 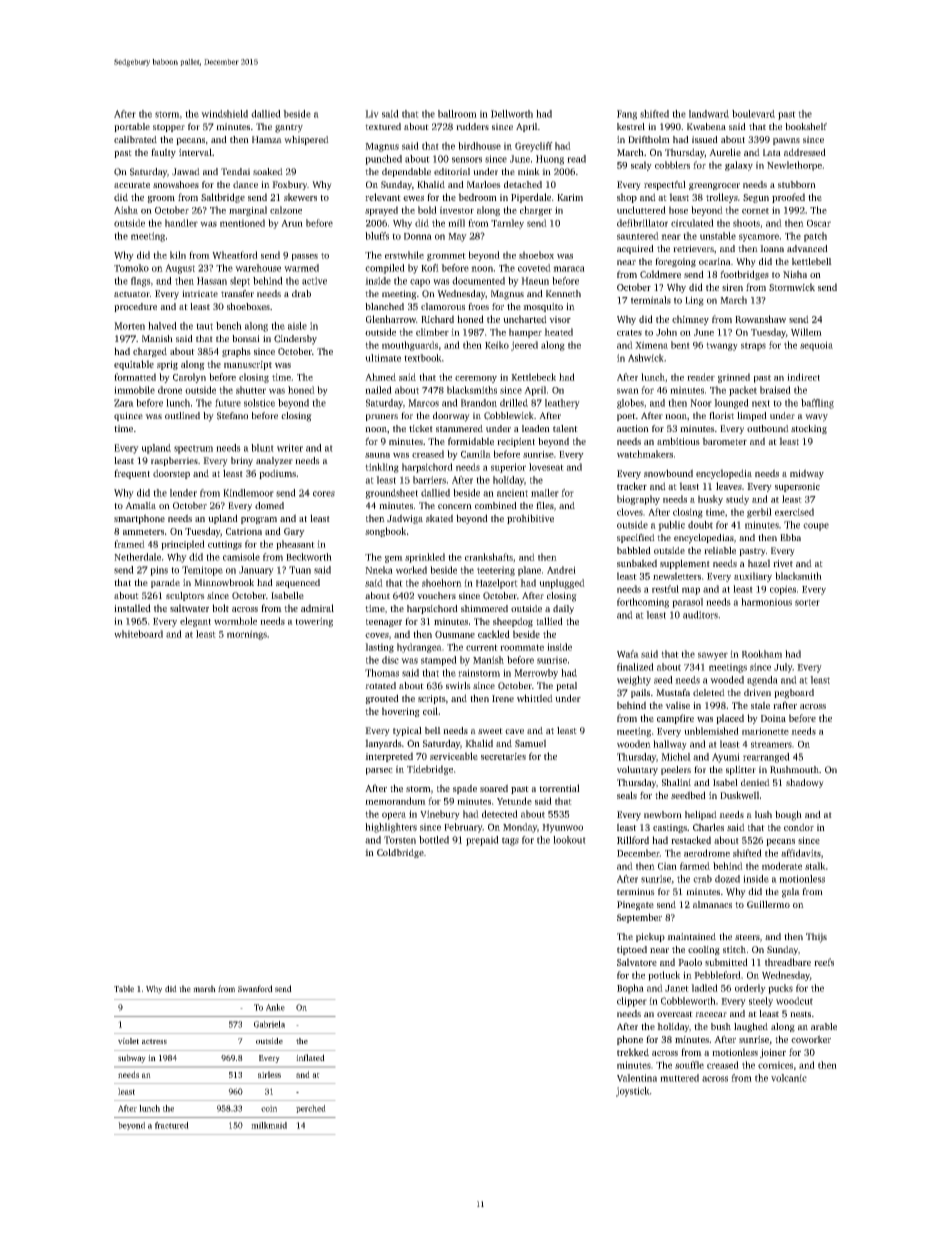 I want to click on marsh, so click(x=204, y=988).
